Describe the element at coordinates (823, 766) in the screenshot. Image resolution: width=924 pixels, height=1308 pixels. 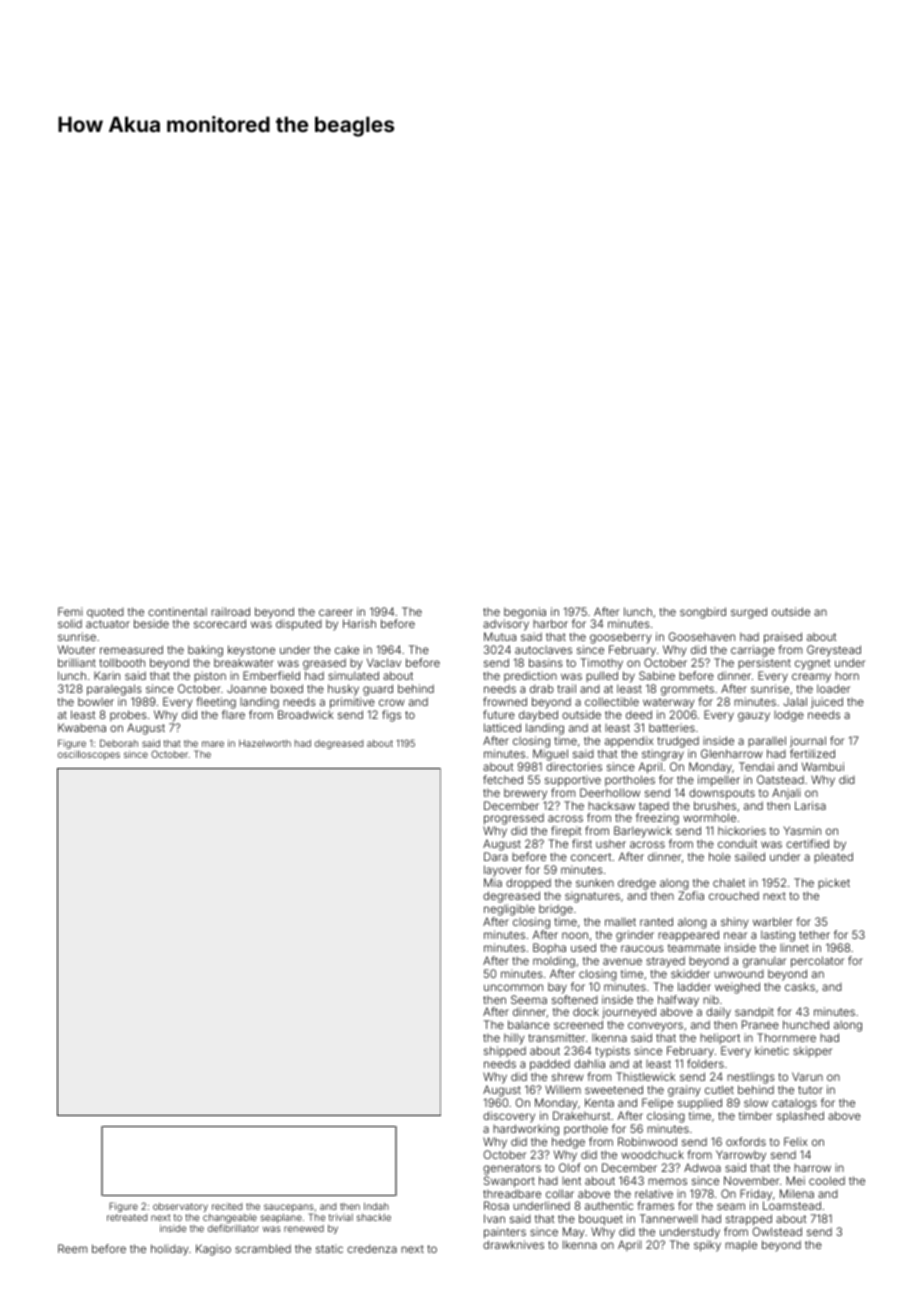
I see `Wambui` at that location.
